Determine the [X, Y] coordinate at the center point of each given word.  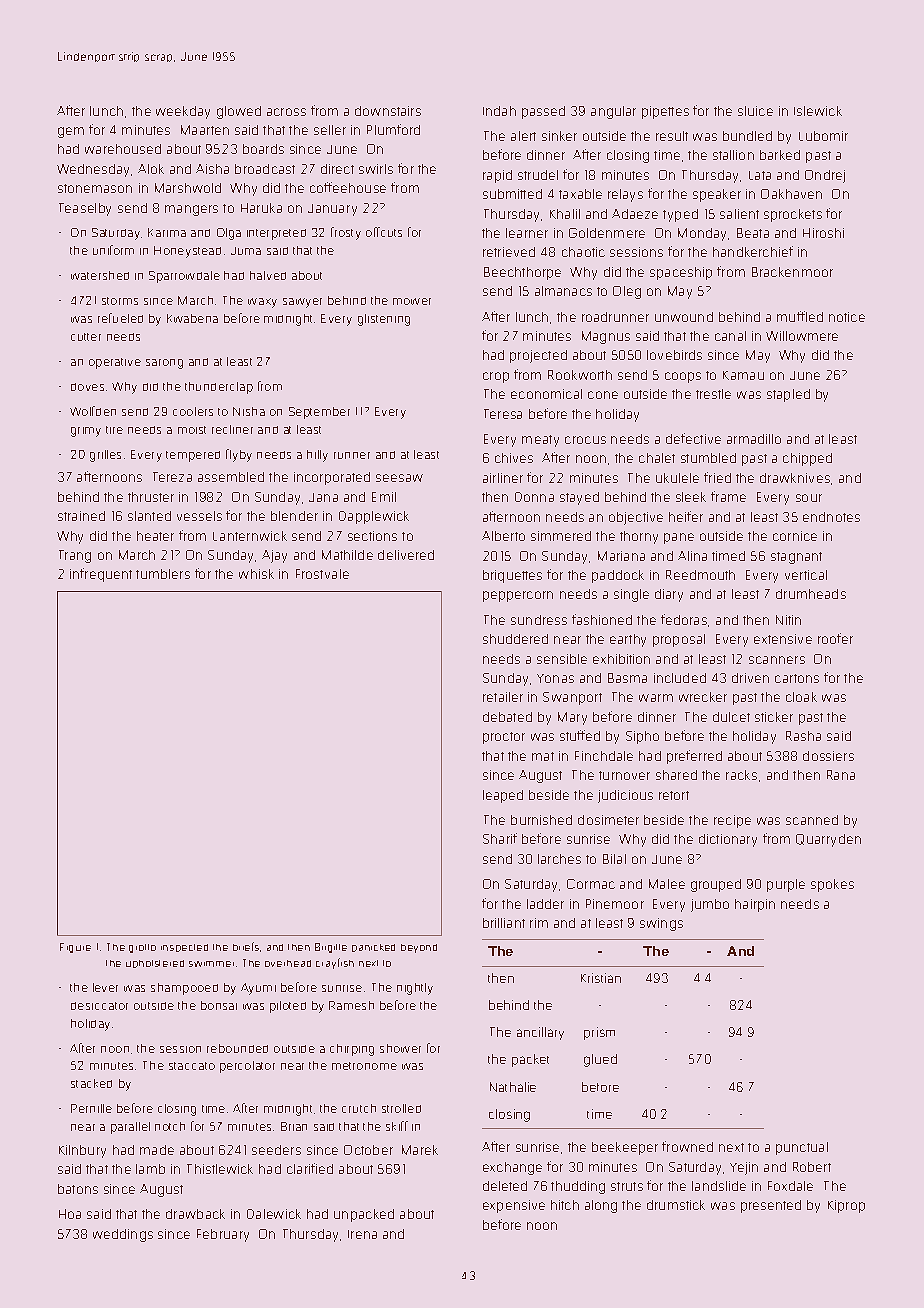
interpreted [276, 234]
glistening [384, 320]
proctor [504, 738]
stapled [788, 395]
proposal [679, 640]
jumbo [710, 905]
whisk [256, 574]
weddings [123, 1235]
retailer [503, 697]
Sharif [500, 838]
